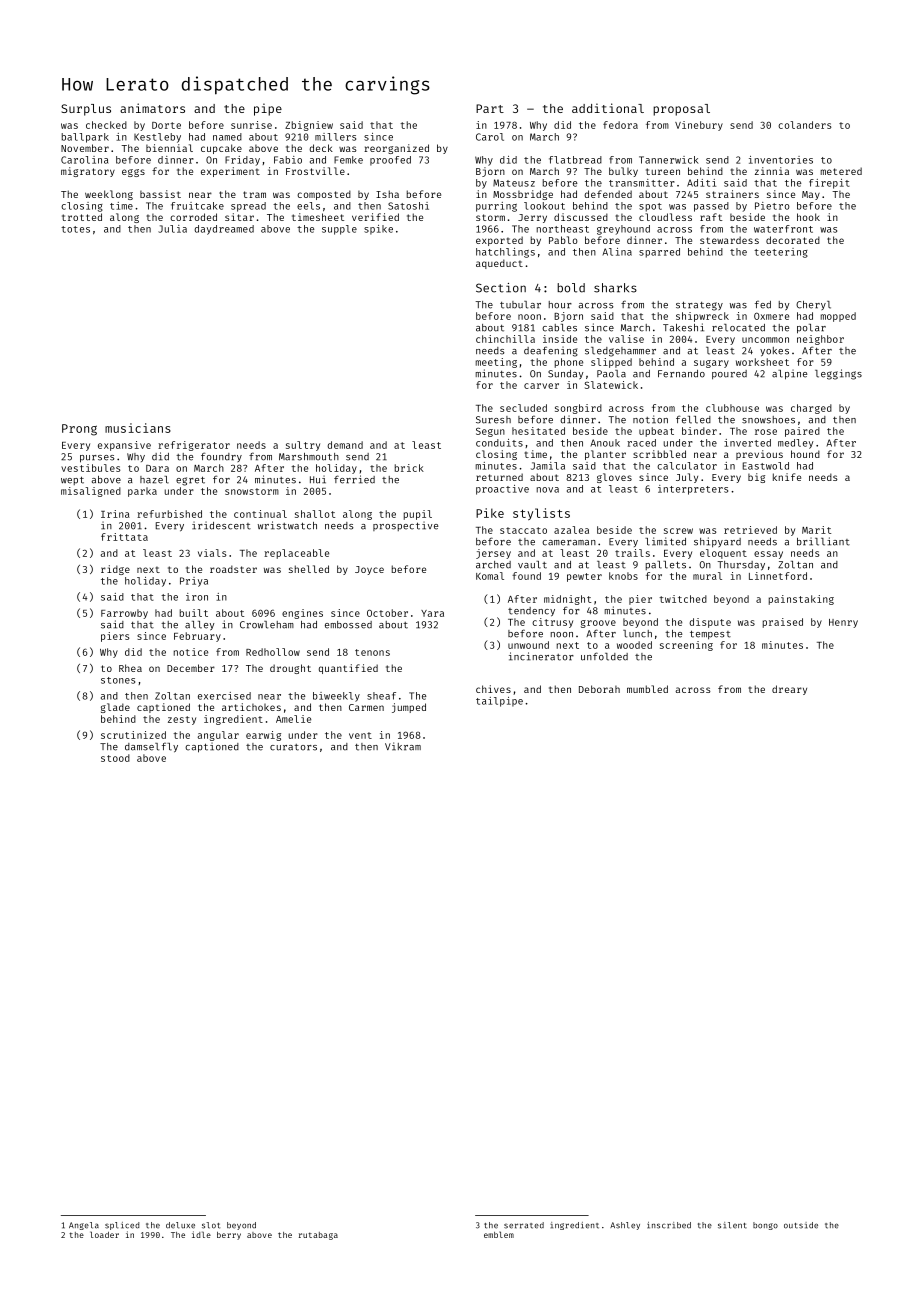 Image resolution: width=924 pixels, height=1308 pixels. Describe the element at coordinates (808, 217) in the screenshot. I see `hook` at that location.
